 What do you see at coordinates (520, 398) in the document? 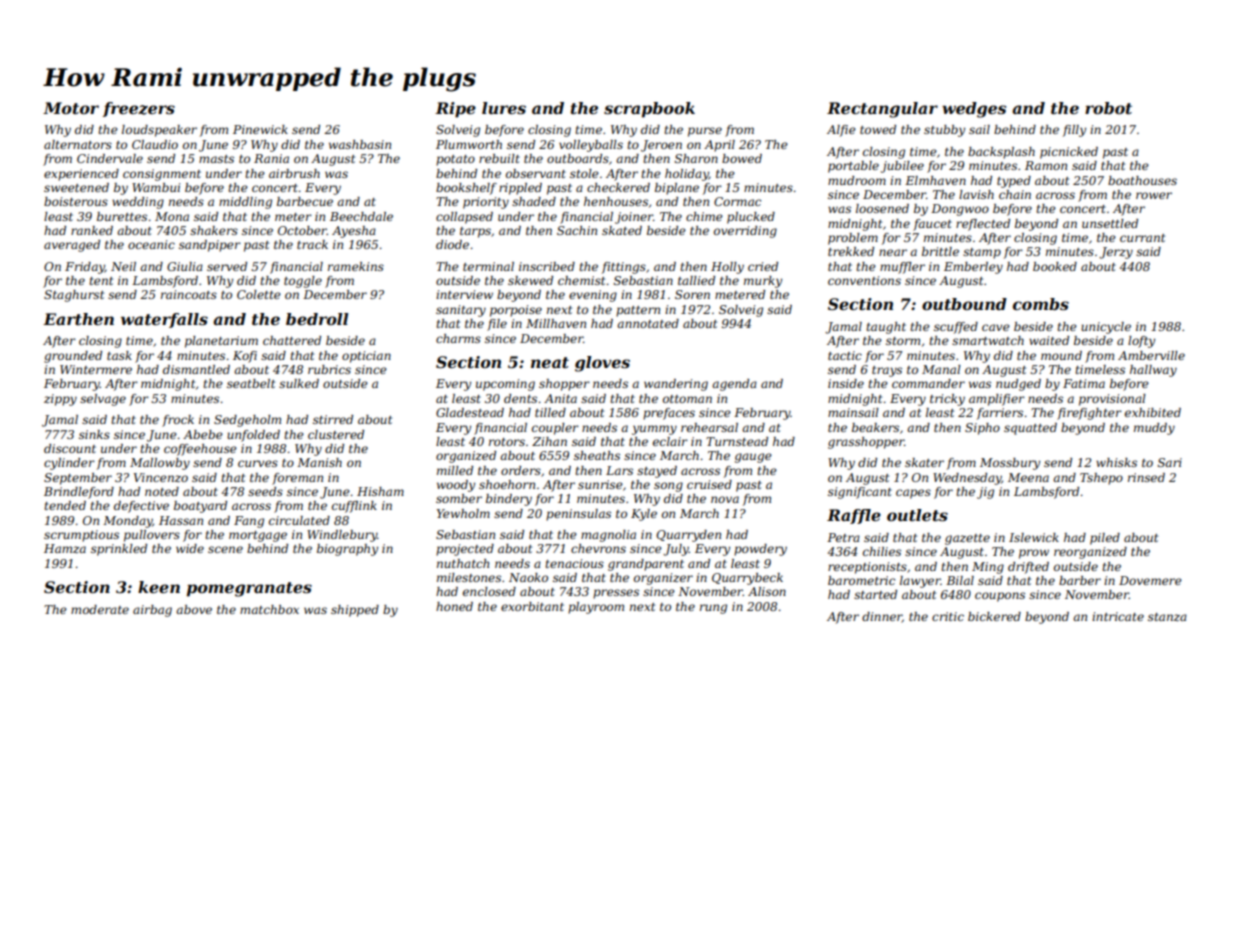
I see `dents` at bounding box center [520, 398].
